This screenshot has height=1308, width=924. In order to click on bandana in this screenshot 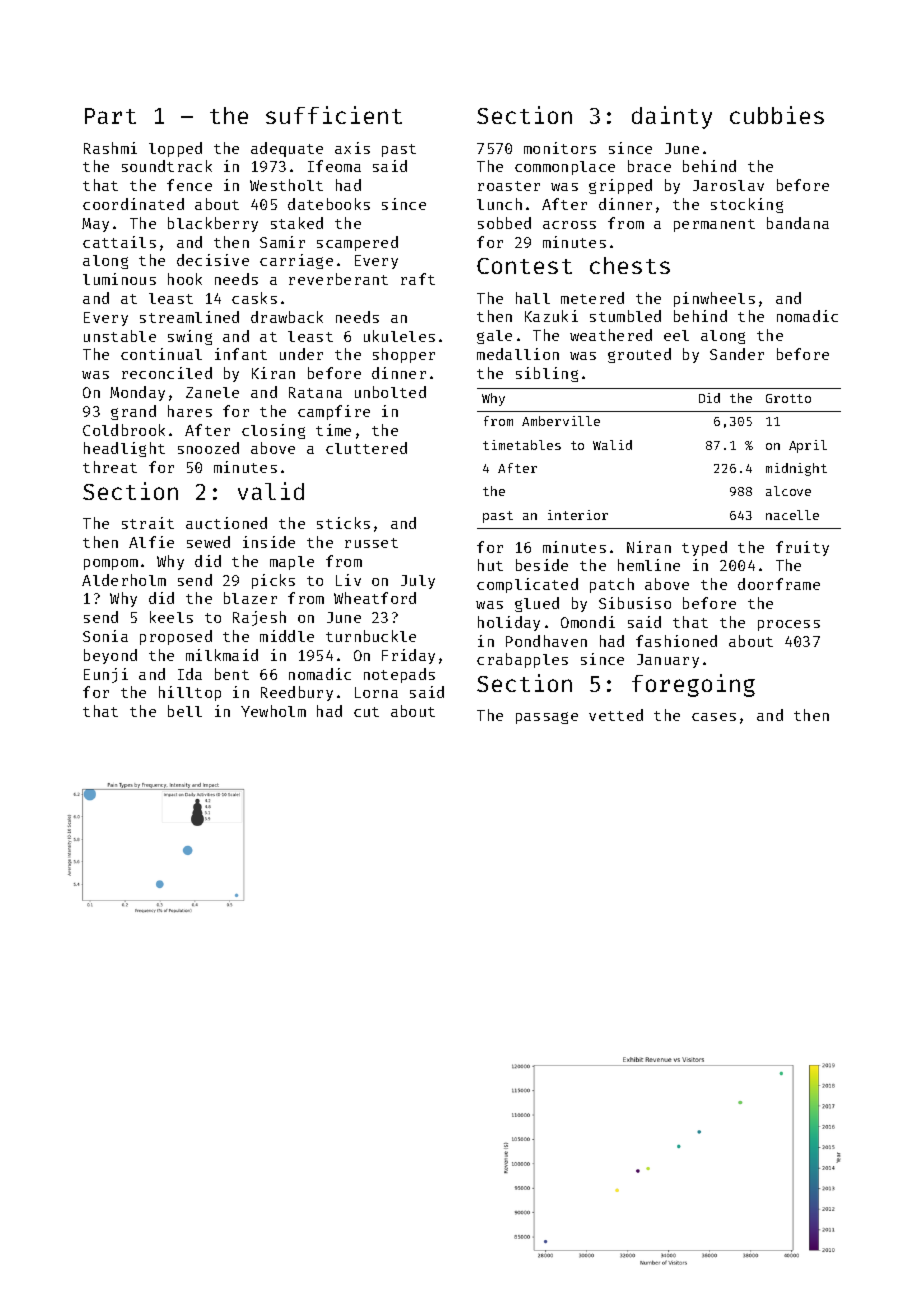, I will do `click(798, 223)`.
